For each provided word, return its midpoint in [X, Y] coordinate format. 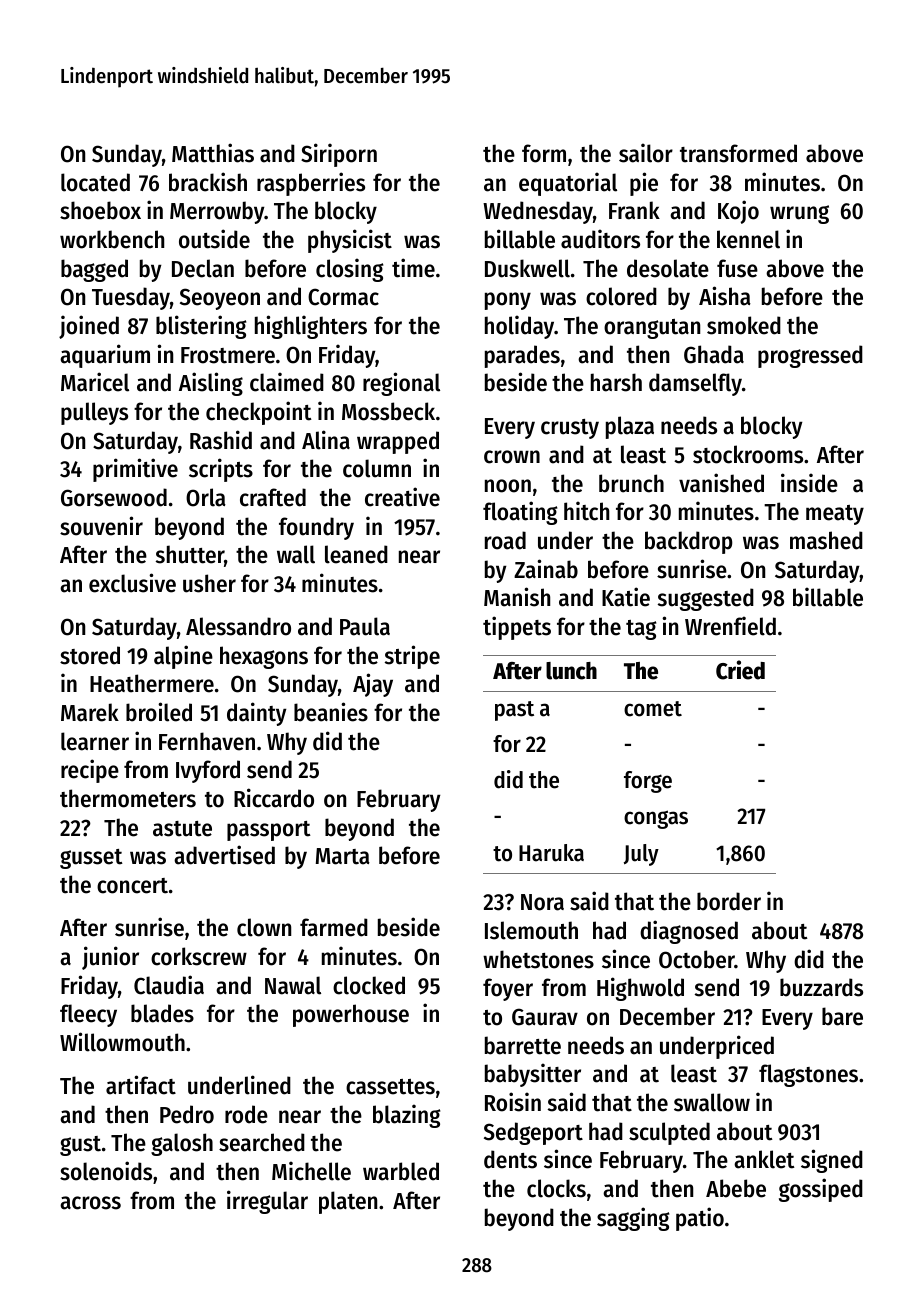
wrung [799, 214]
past [514, 711]
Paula [365, 626]
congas [656, 819]
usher [209, 583]
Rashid [221, 440]
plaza [630, 427]
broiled [159, 712]
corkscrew [199, 956]
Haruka [551, 853]
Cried [740, 670]
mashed [826, 540]
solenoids [106, 1171]
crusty [570, 429]
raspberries [311, 184]
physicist [350, 241]
